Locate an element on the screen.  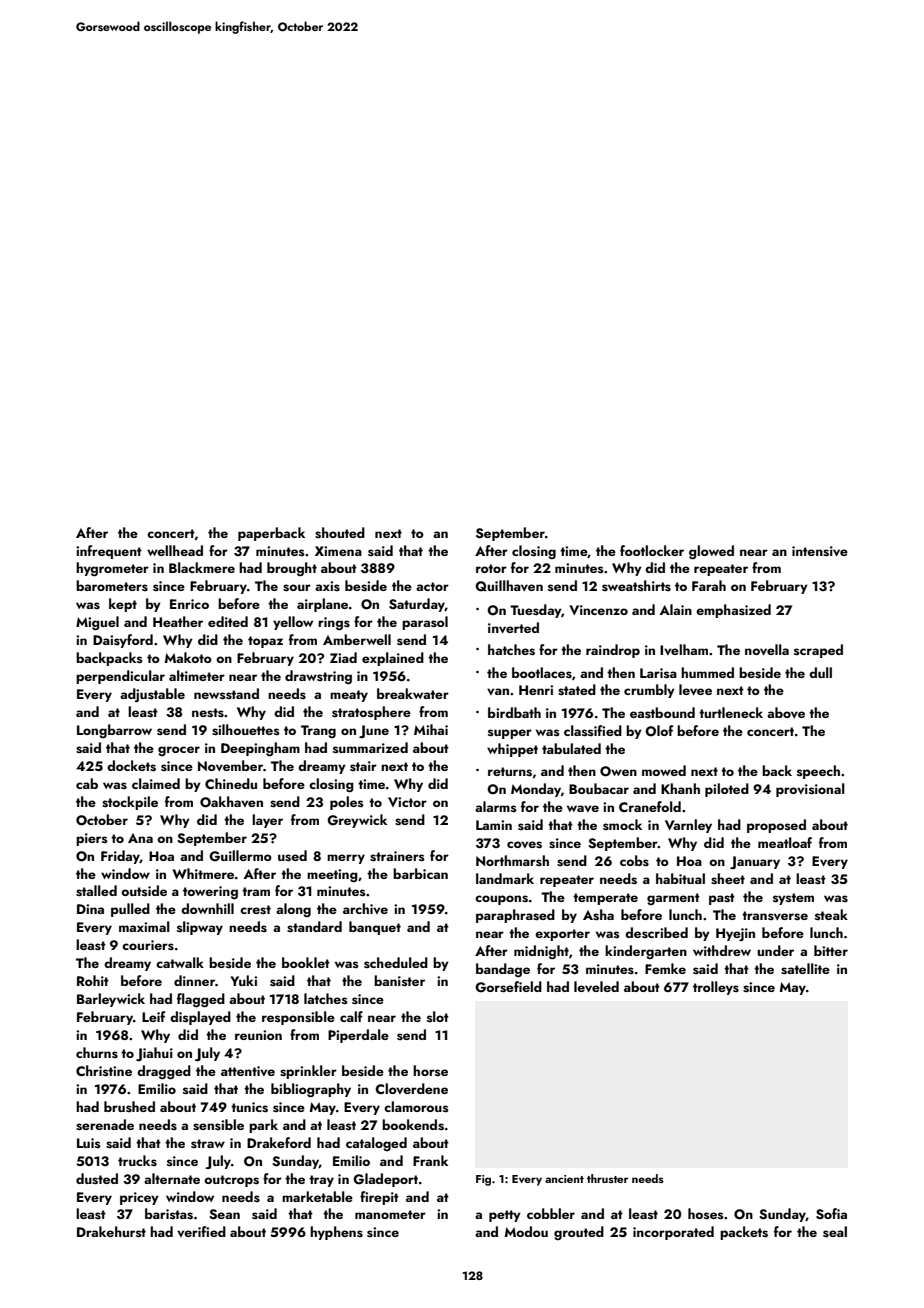
trolleys is located at coordinates (716, 988).
